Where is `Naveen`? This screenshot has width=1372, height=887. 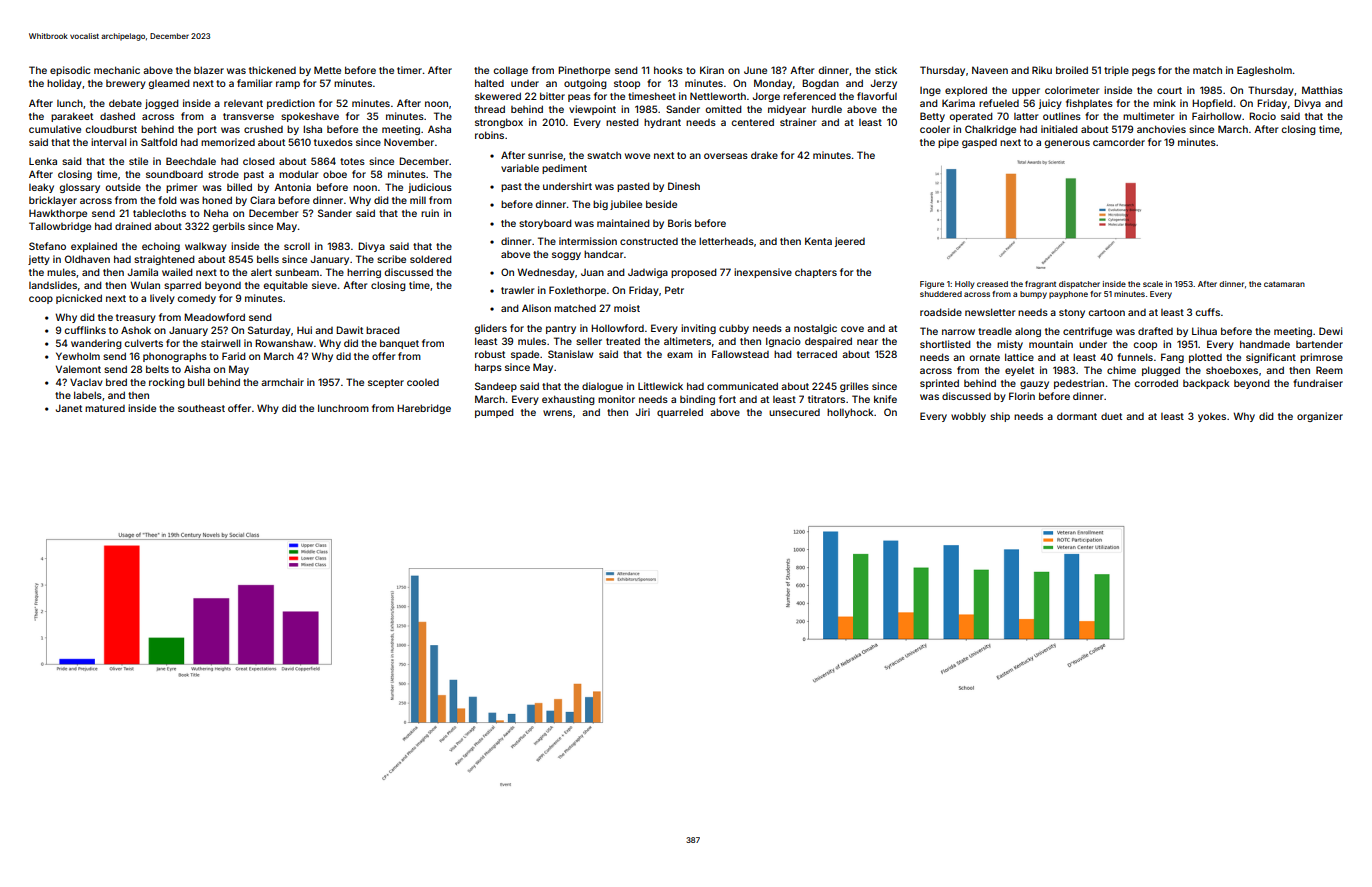 Naveen is located at coordinates (990, 70).
